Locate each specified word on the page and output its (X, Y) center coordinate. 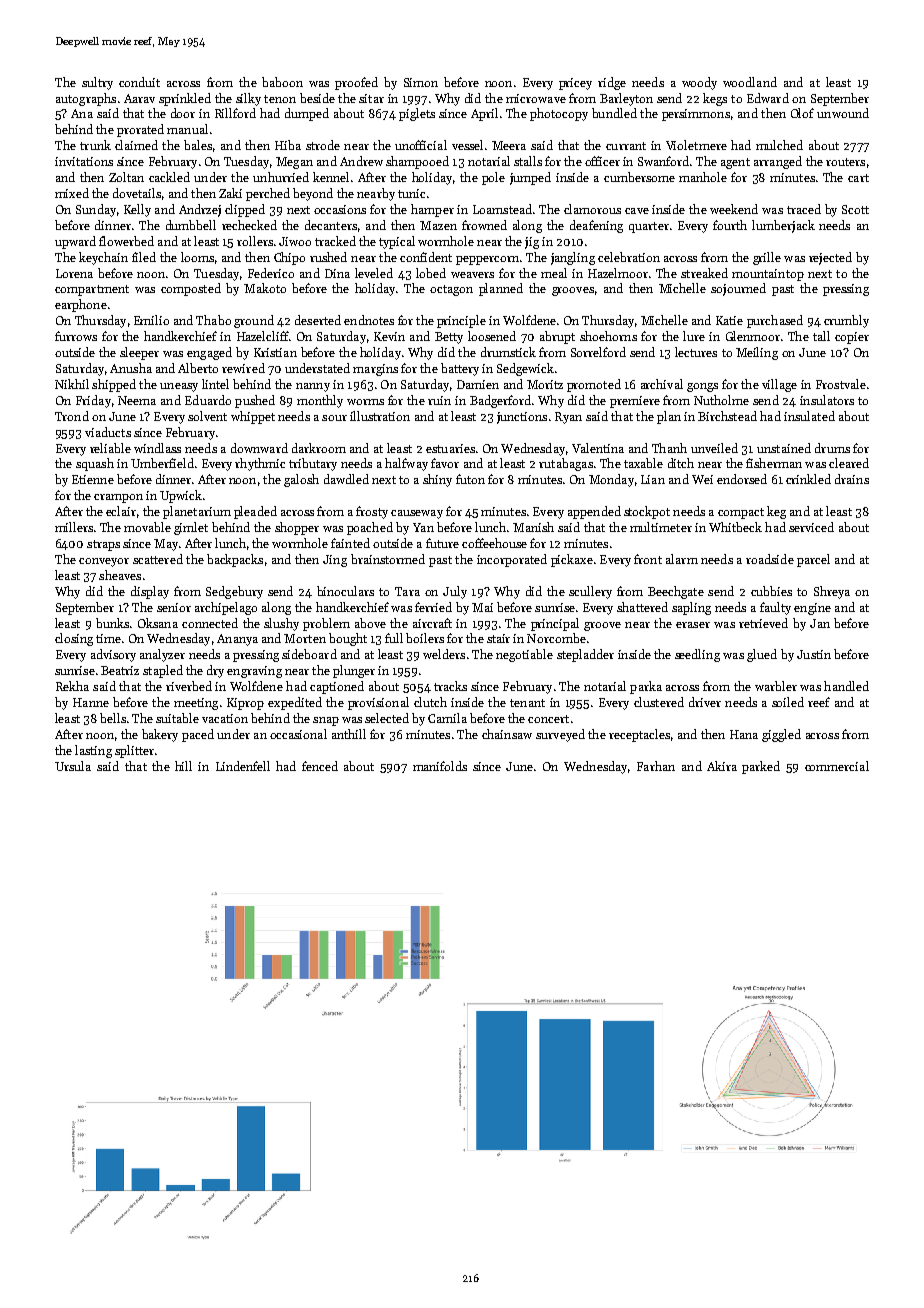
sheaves (120, 575)
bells (113, 718)
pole (493, 178)
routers (845, 162)
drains (852, 479)
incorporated (512, 560)
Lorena (74, 273)
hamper (432, 210)
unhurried (281, 177)
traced (804, 209)
